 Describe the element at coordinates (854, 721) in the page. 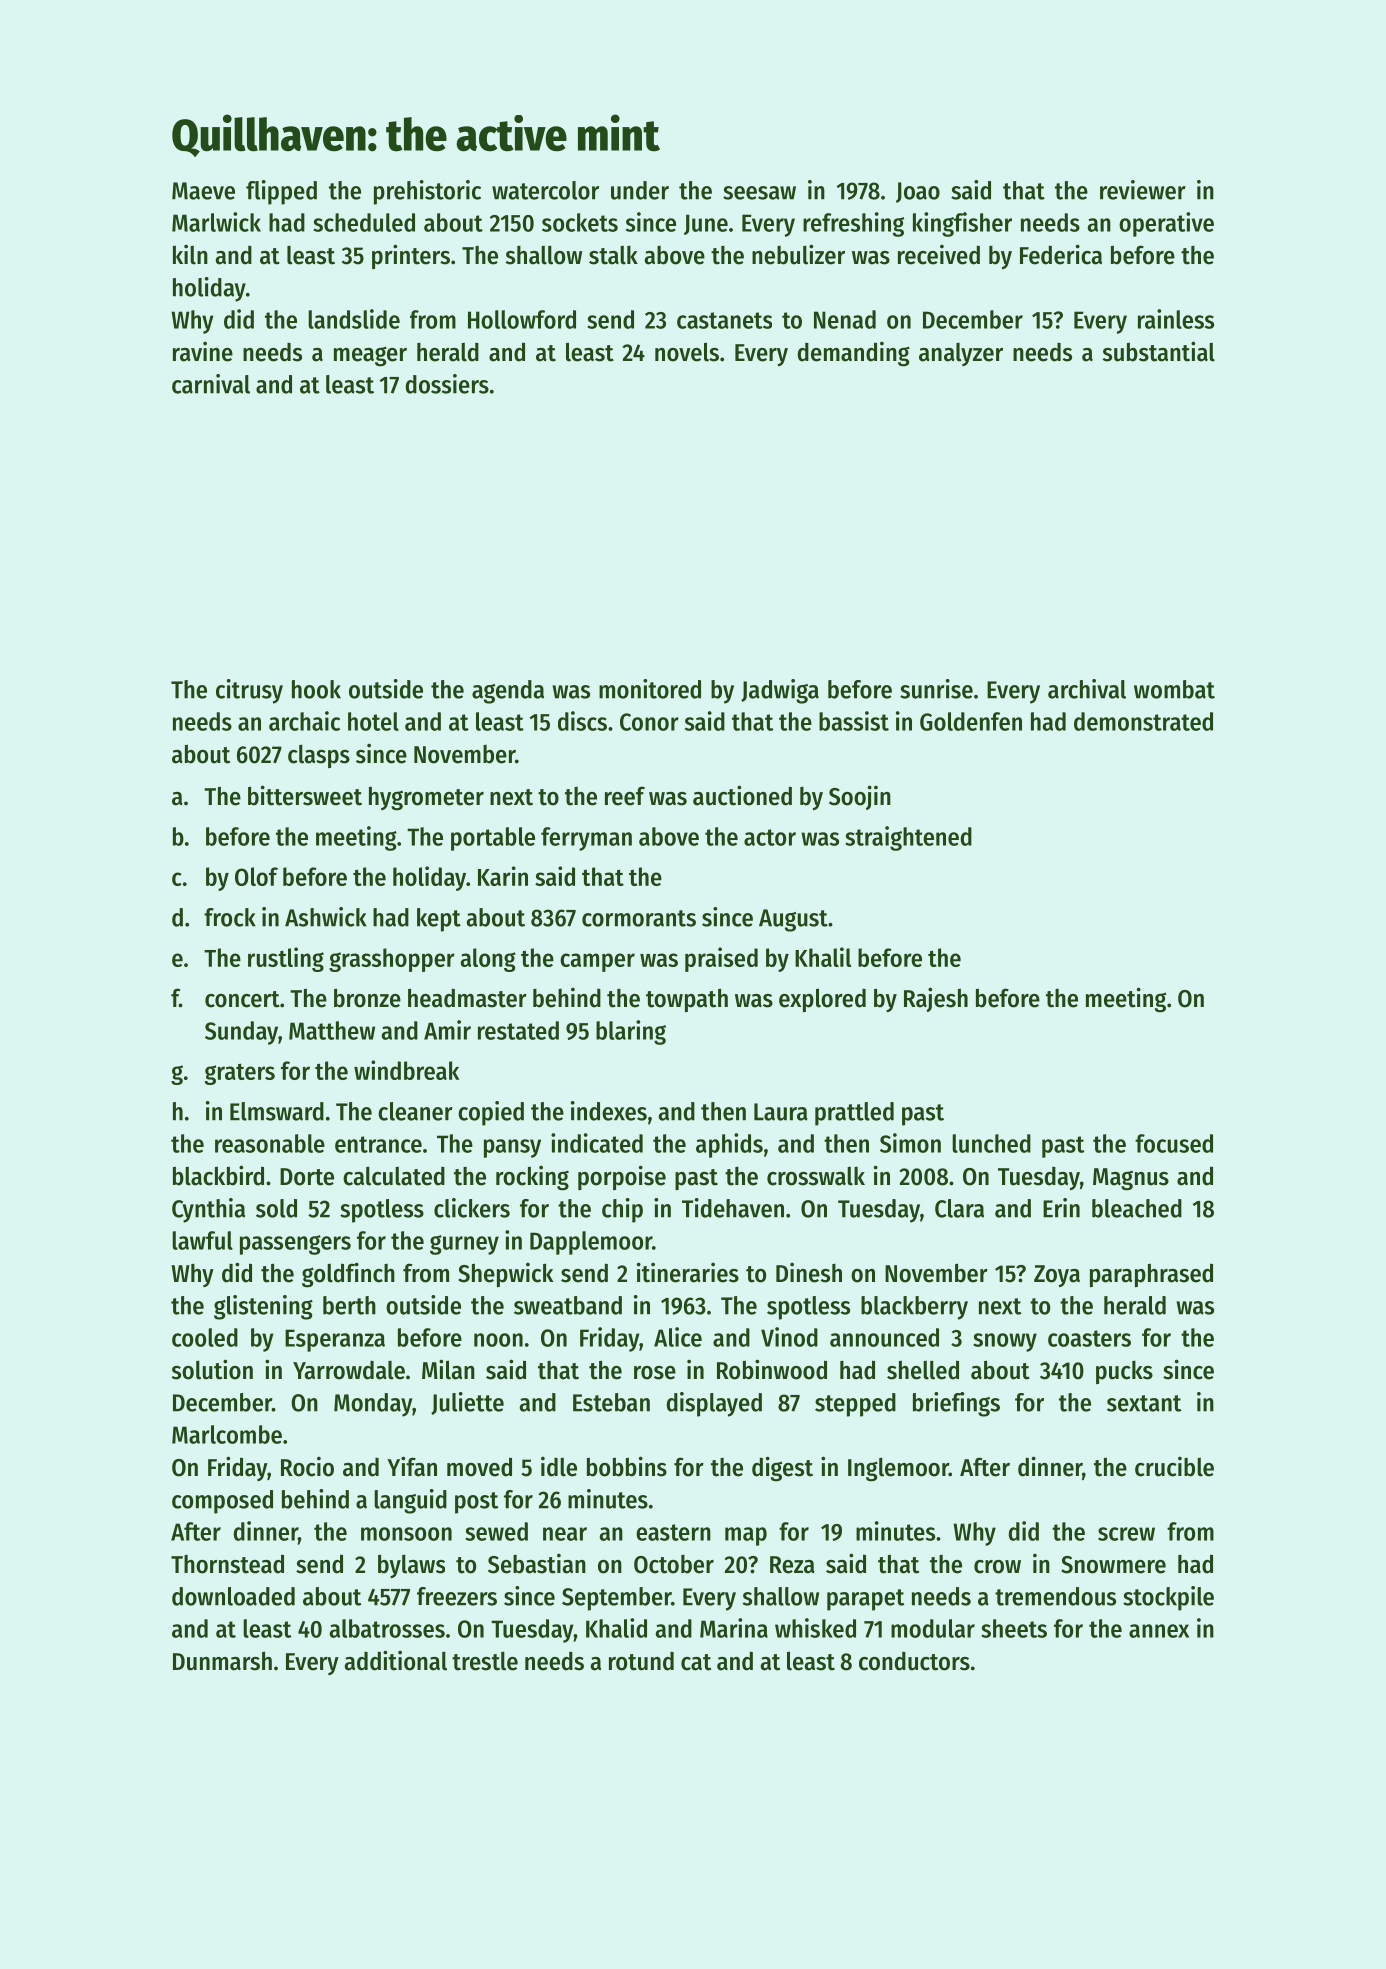

I see `bassist` at that location.
